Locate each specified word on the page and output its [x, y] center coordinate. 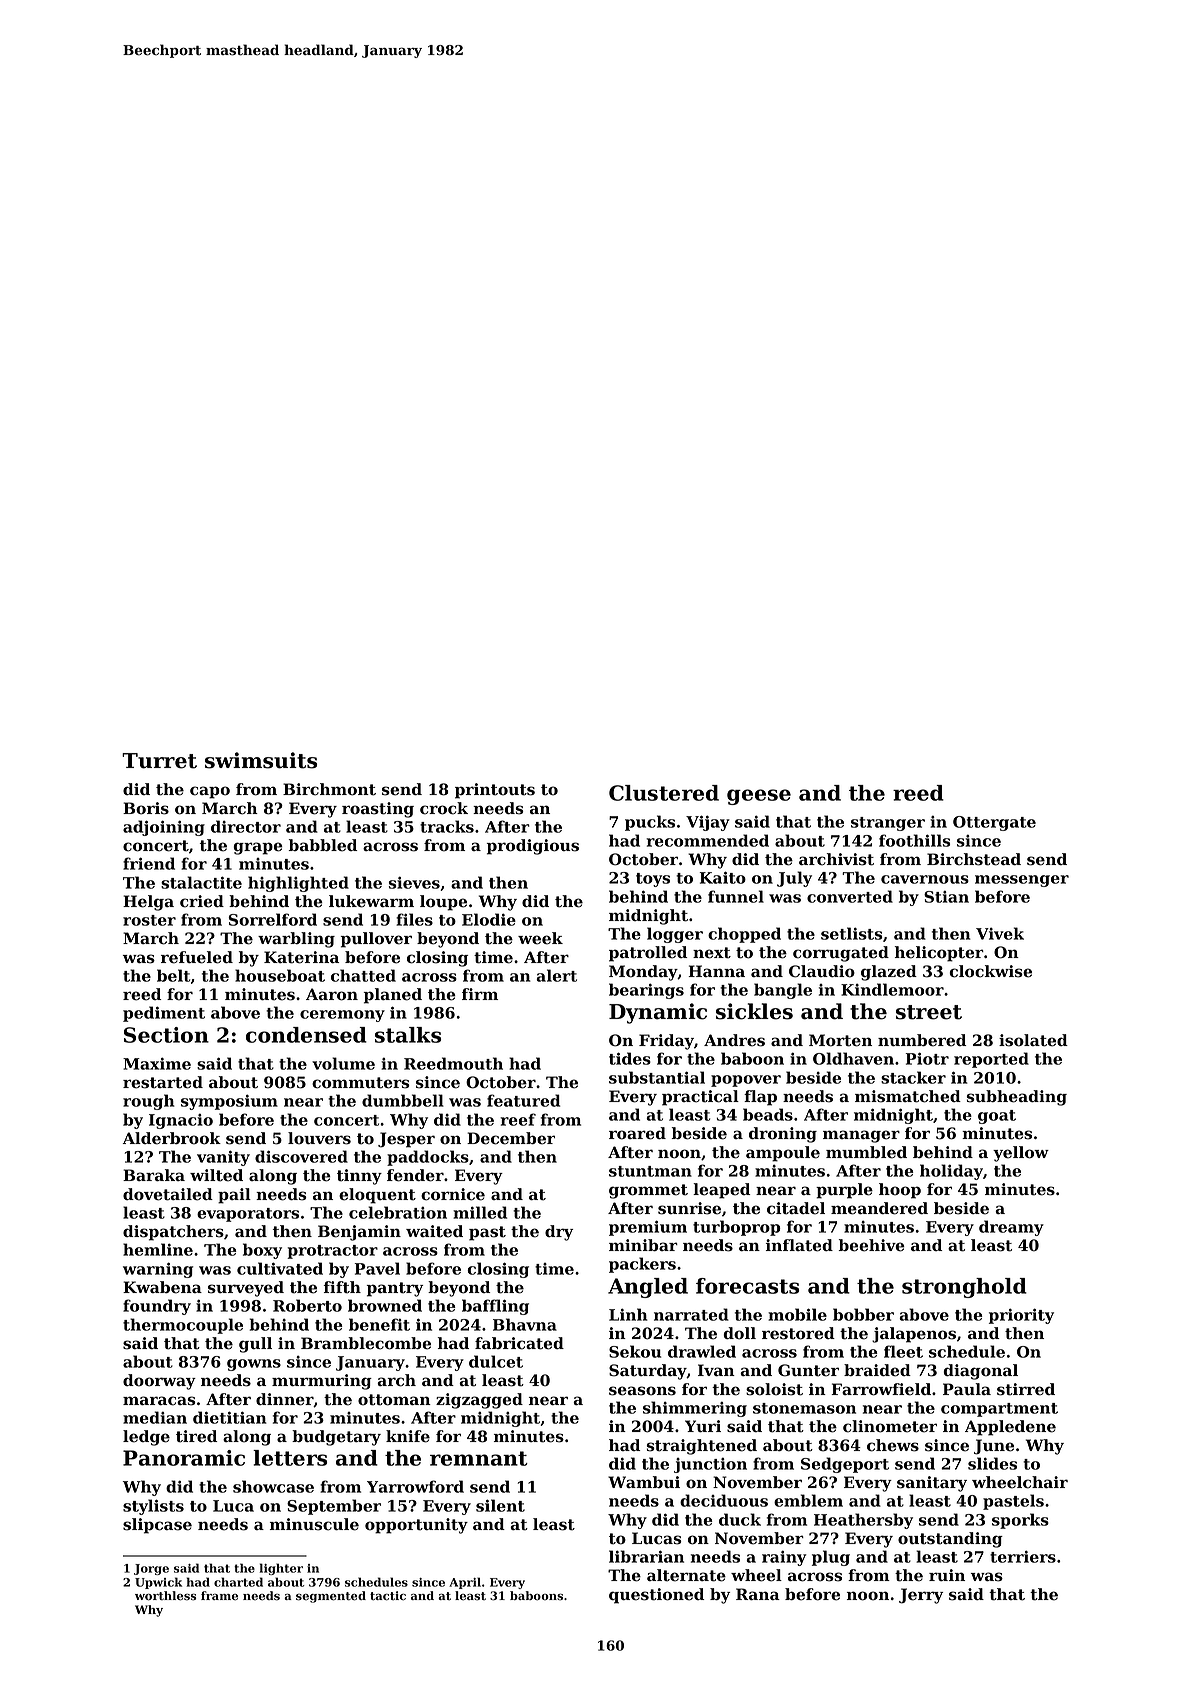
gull [255, 1345]
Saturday [648, 1372]
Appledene [1010, 1428]
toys [653, 880]
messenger [1022, 881]
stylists [153, 1507]
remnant [479, 1458]
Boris [146, 808]
